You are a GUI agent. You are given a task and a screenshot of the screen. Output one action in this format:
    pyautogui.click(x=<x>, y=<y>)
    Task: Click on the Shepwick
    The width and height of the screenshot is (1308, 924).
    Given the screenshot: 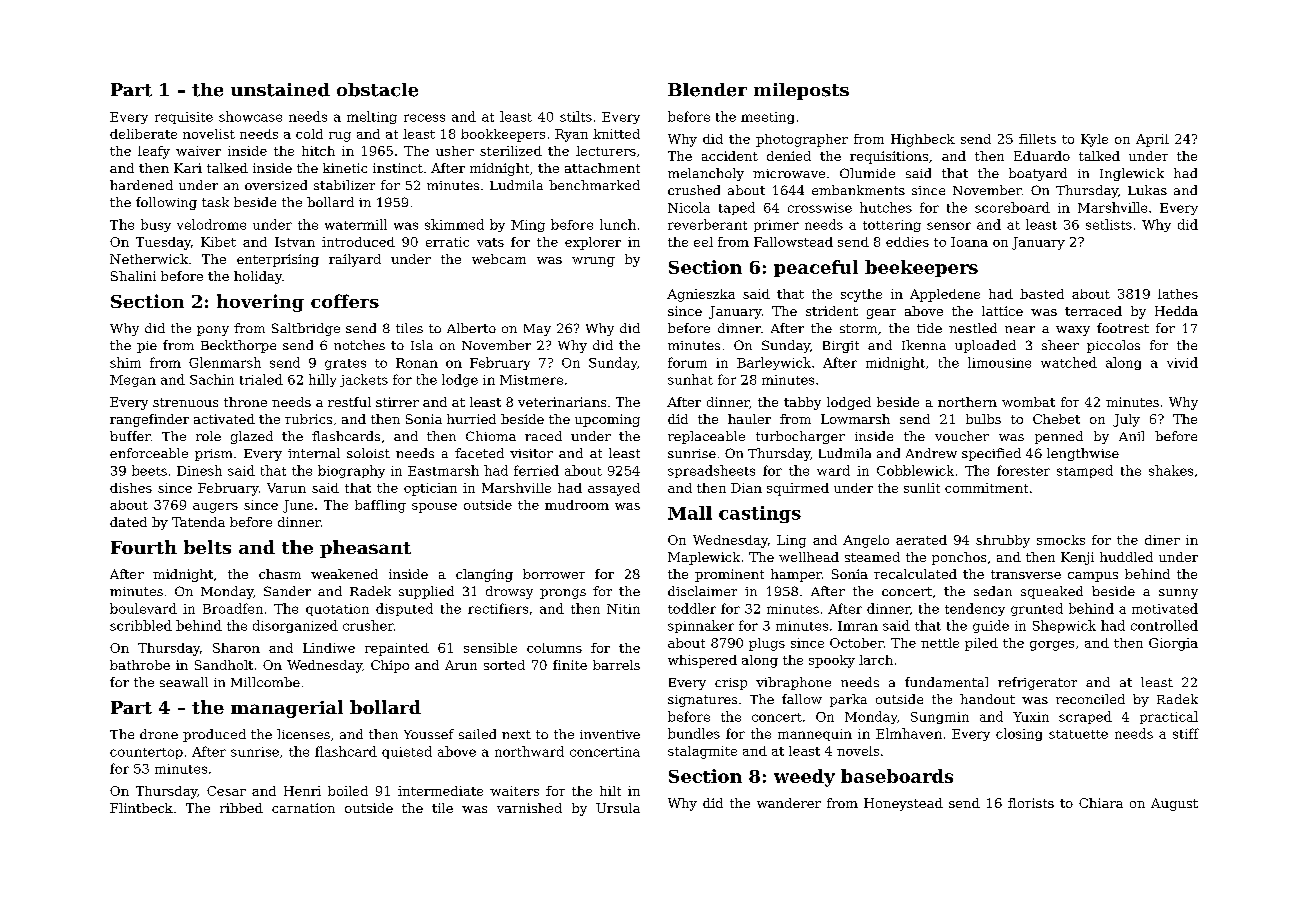 What is the action you would take?
    pyautogui.click(x=1064, y=626)
